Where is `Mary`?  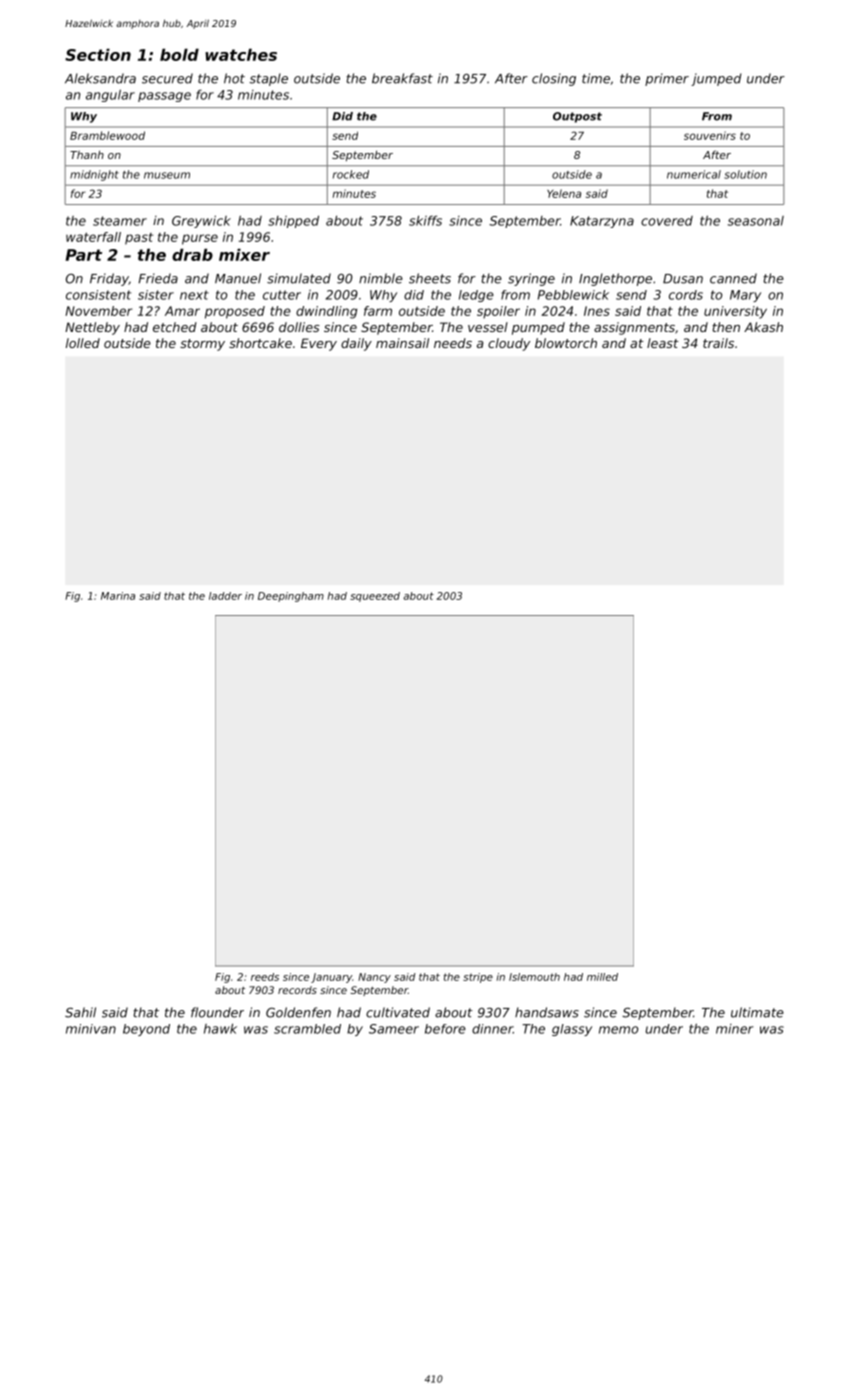
Mary is located at coordinates (745, 296).
